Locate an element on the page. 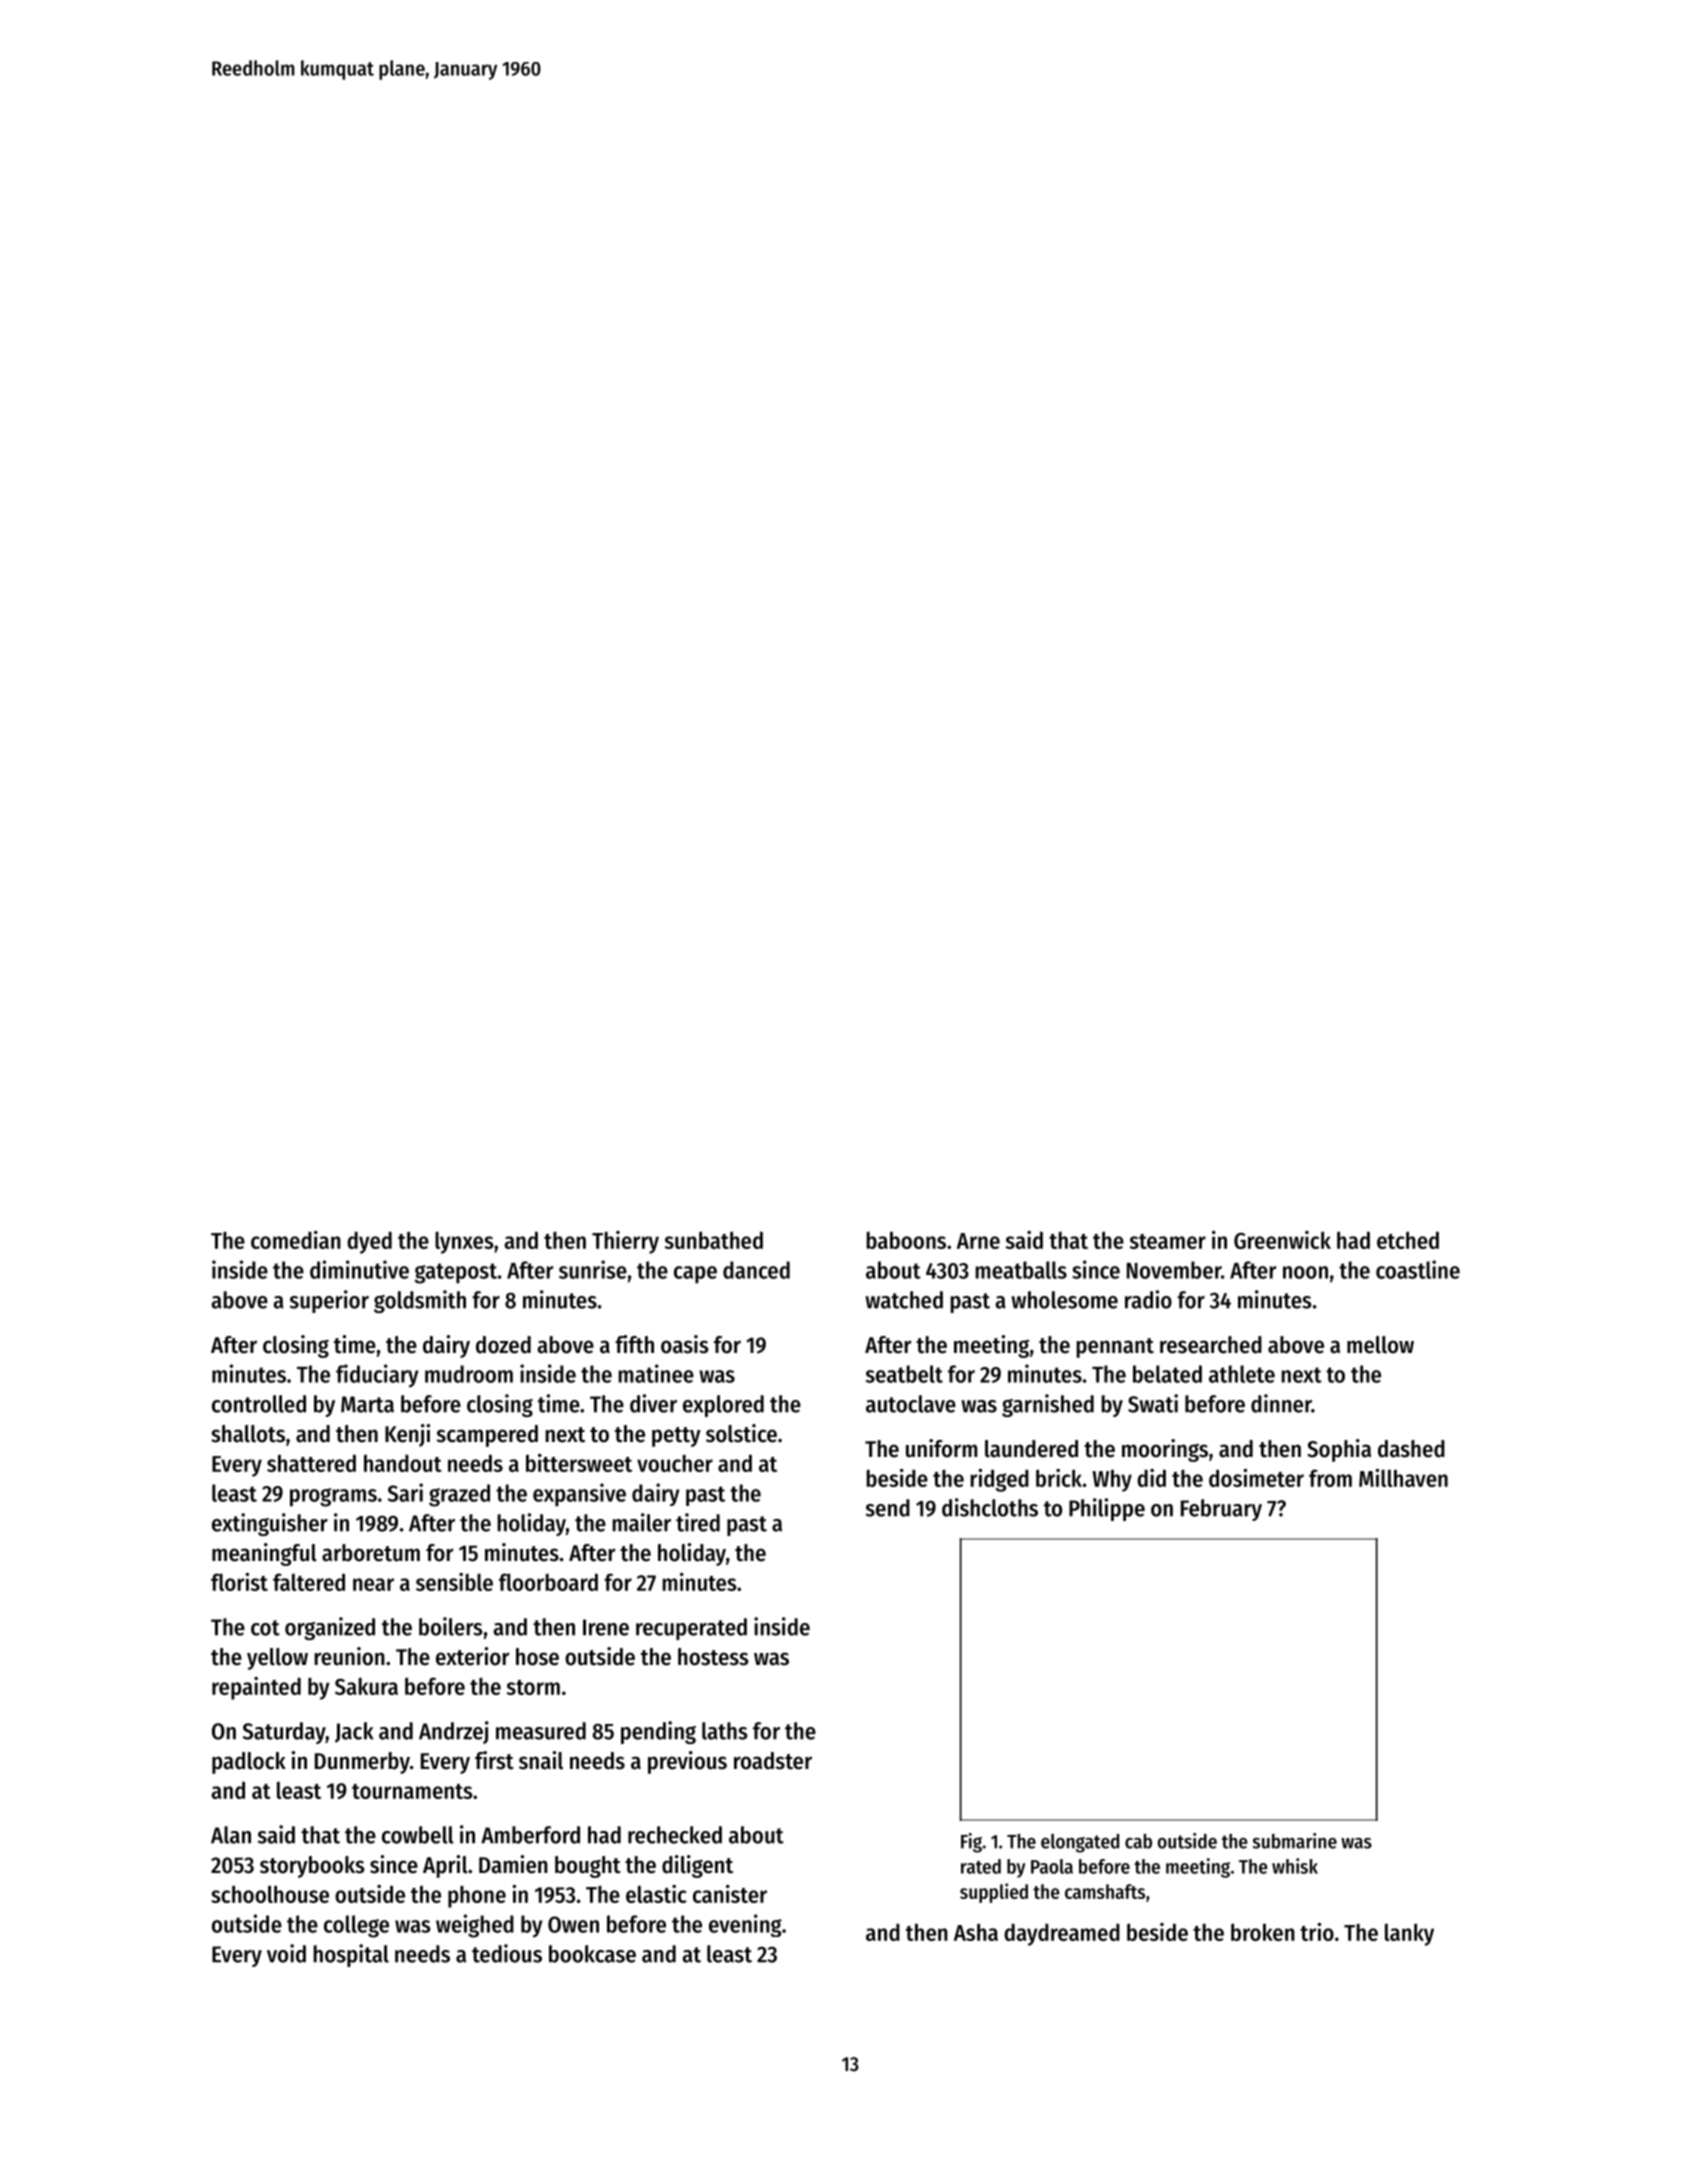 The width and height of the document is (1683, 2178). February is located at coordinates (1221, 1510).
